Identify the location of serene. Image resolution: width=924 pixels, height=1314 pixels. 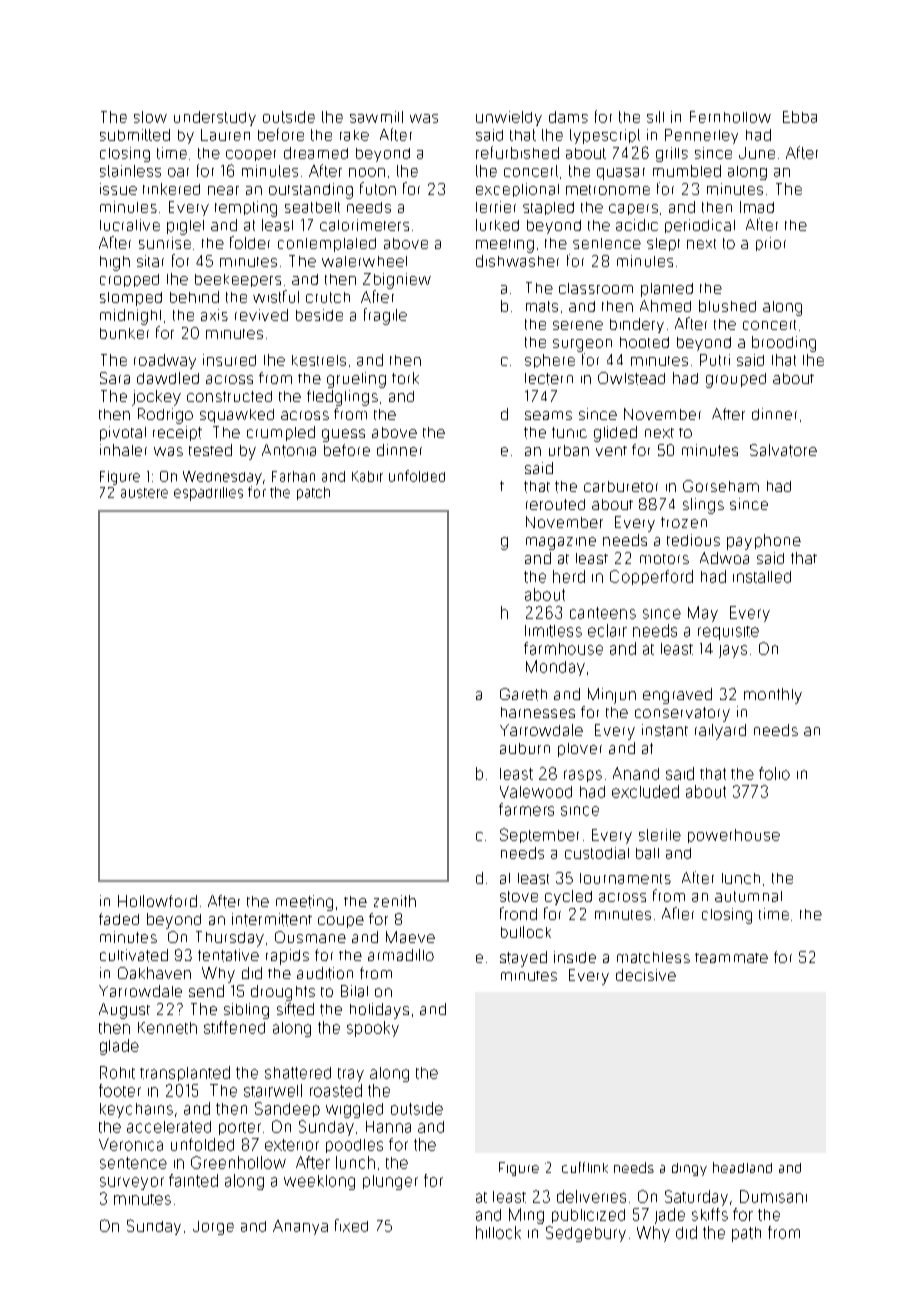
(578, 325).
